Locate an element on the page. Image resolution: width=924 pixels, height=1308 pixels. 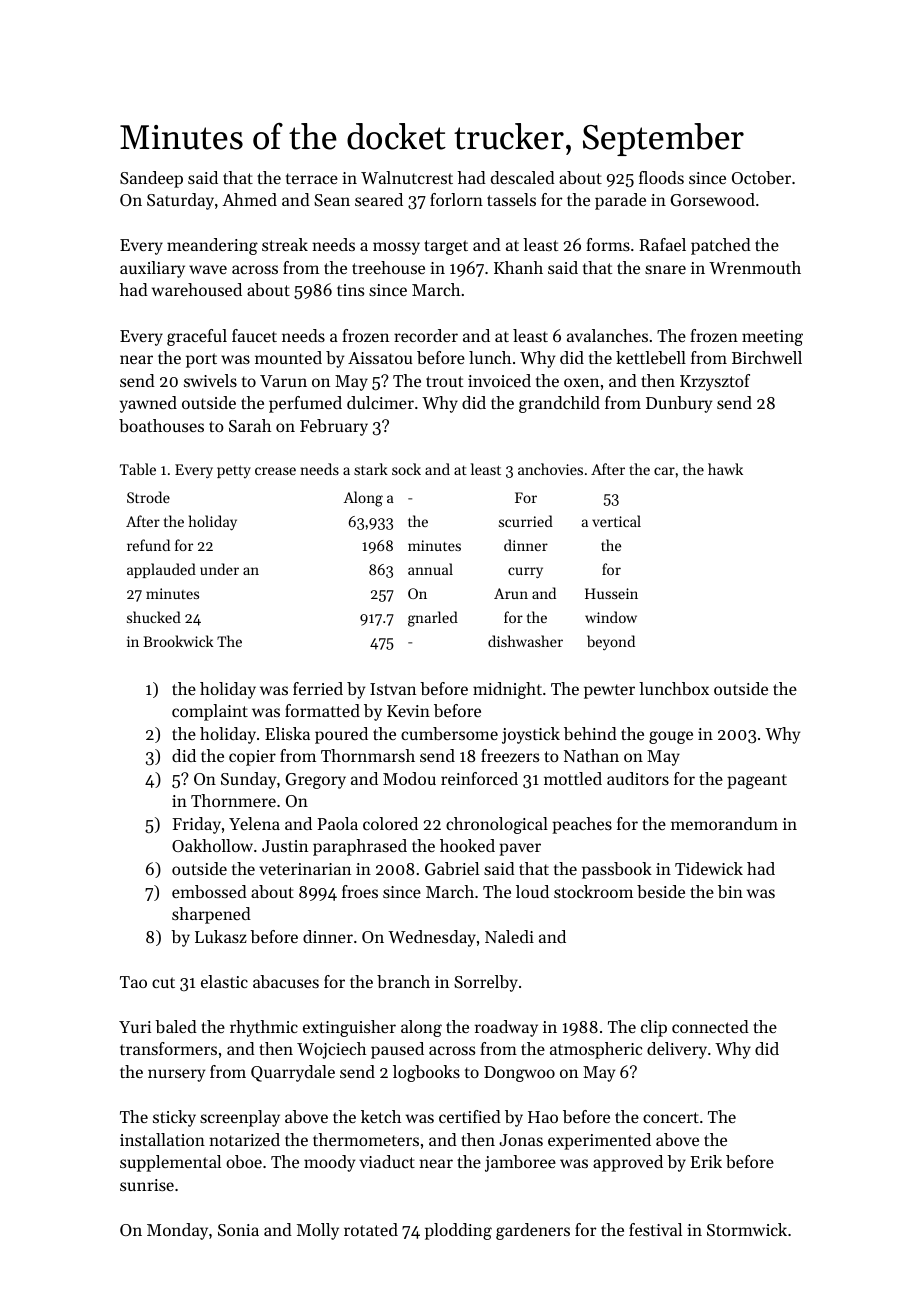
passbook is located at coordinates (617, 870).
